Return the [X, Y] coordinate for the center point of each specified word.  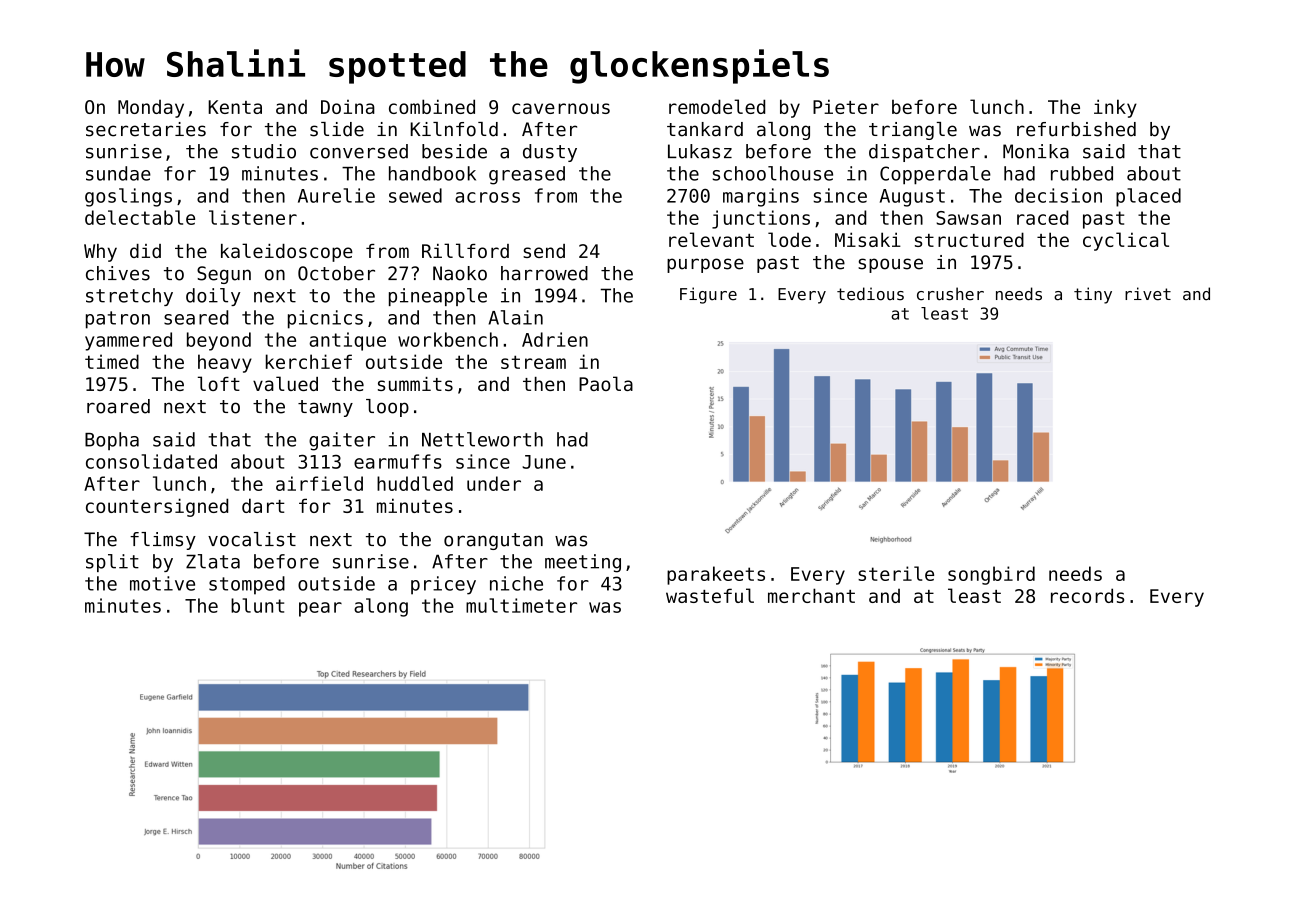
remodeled [717, 106]
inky [1115, 108]
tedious [870, 294]
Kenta [235, 107]
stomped [247, 585]
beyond [219, 341]
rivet [1148, 294]
